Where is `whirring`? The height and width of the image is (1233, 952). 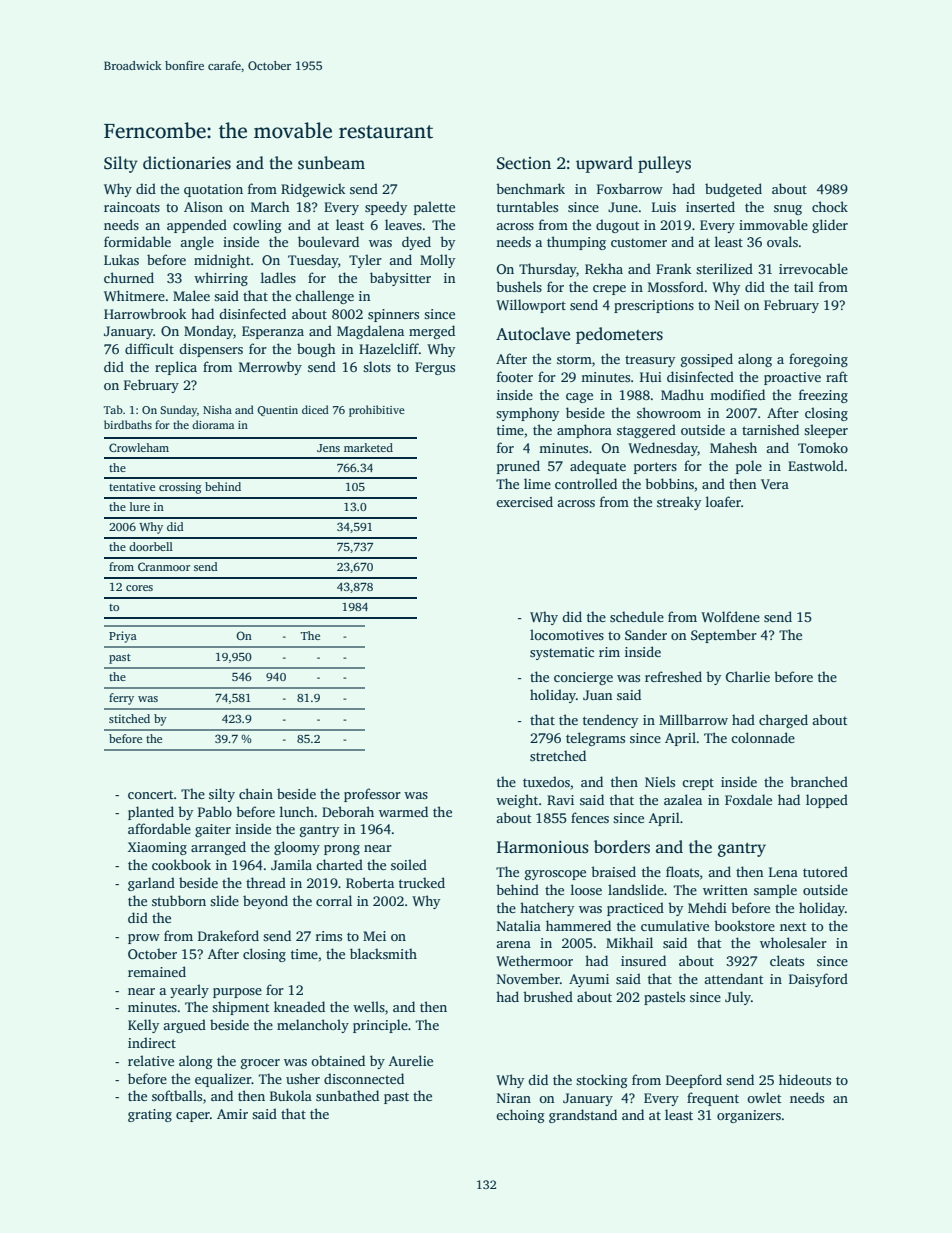
whirring is located at coordinates (221, 279).
